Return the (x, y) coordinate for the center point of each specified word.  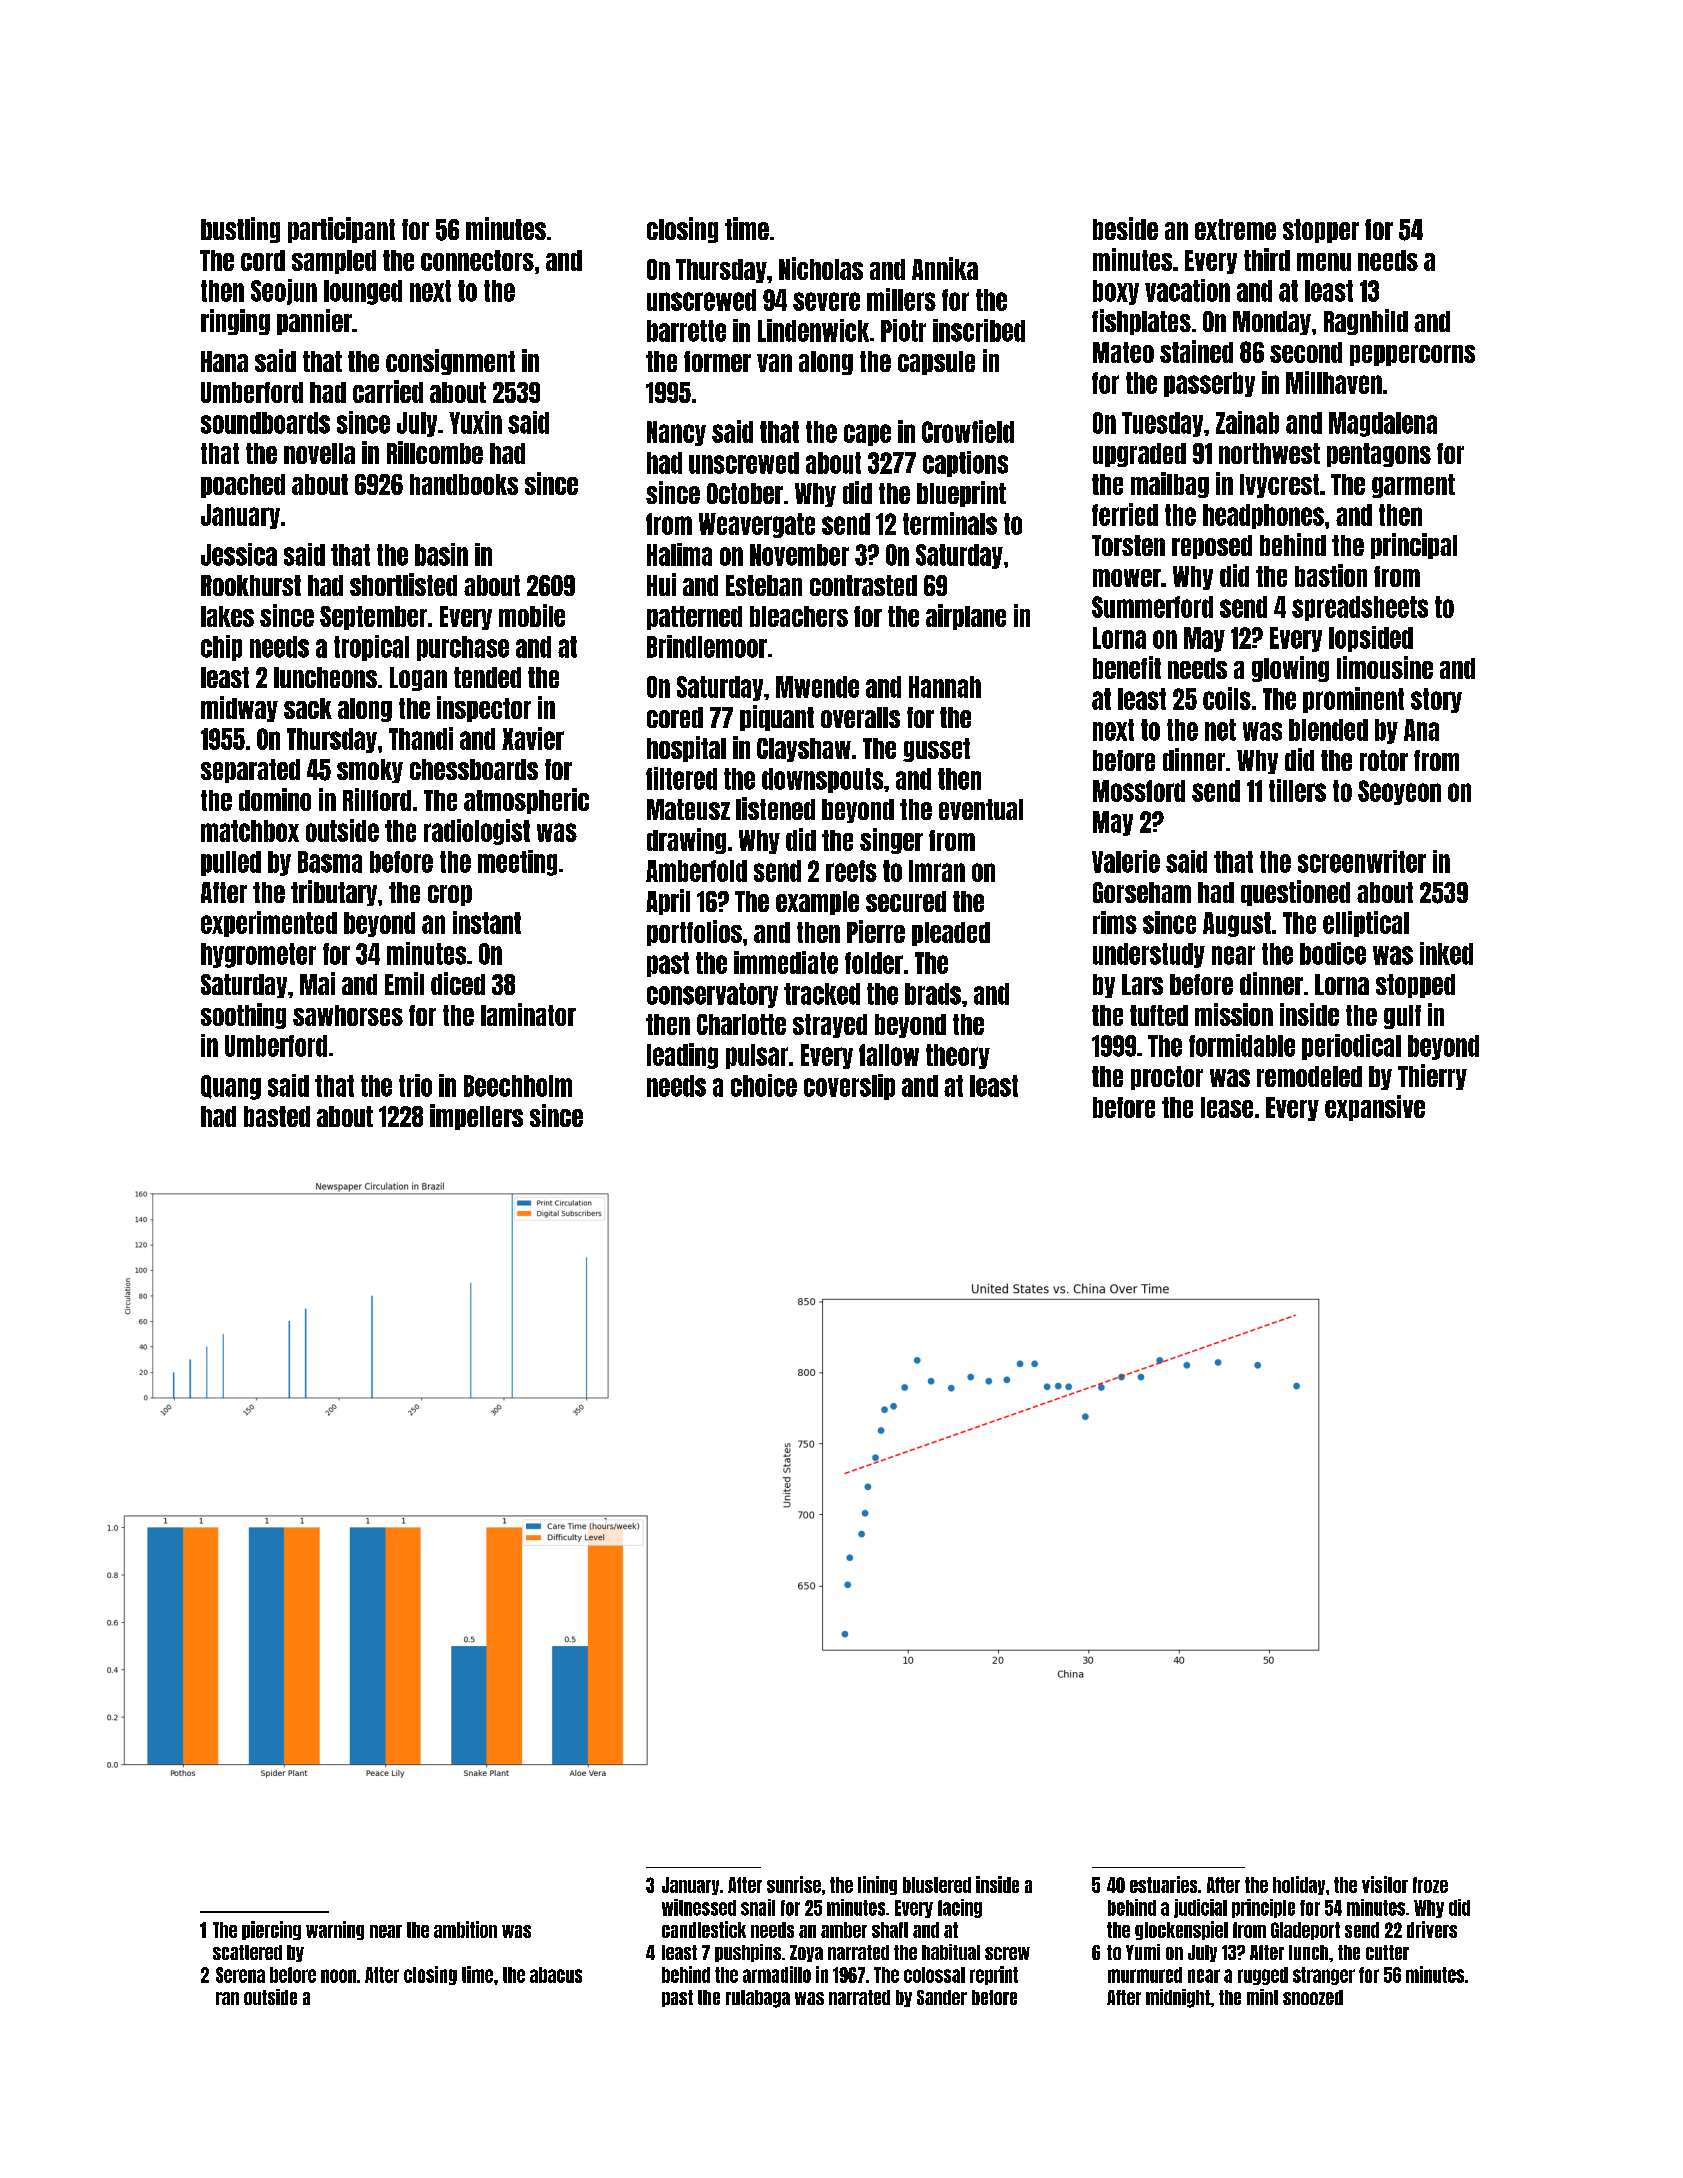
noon (338, 1976)
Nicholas (821, 268)
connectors (477, 260)
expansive (1375, 1108)
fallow (889, 1055)
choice (764, 1085)
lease (1227, 1107)
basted (277, 1116)
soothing (243, 1016)
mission (1234, 1014)
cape (867, 435)
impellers (476, 1117)
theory (958, 1056)
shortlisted (403, 584)
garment (1413, 486)
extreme (1235, 229)
